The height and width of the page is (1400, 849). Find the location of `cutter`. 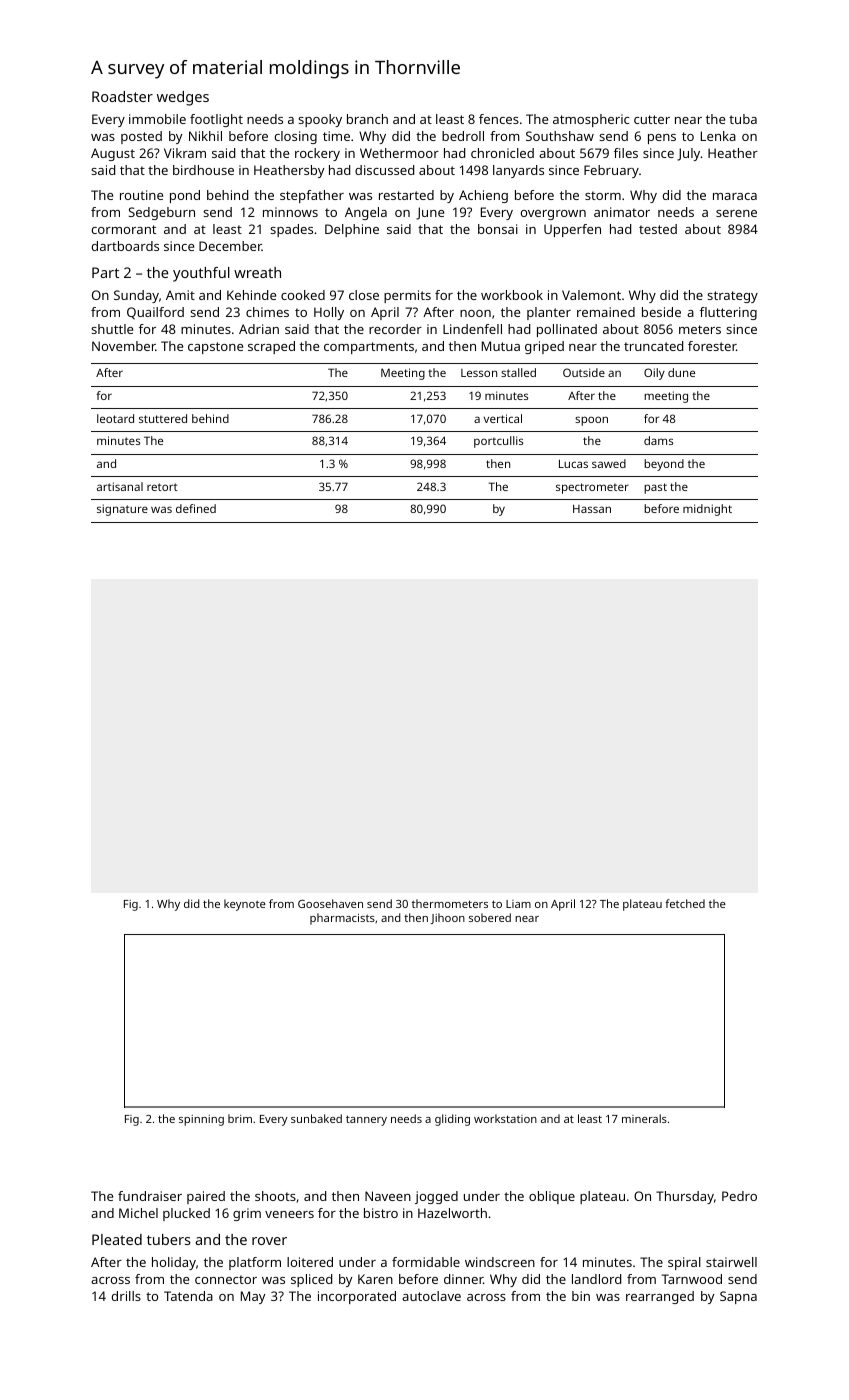

cutter is located at coordinates (652, 119).
